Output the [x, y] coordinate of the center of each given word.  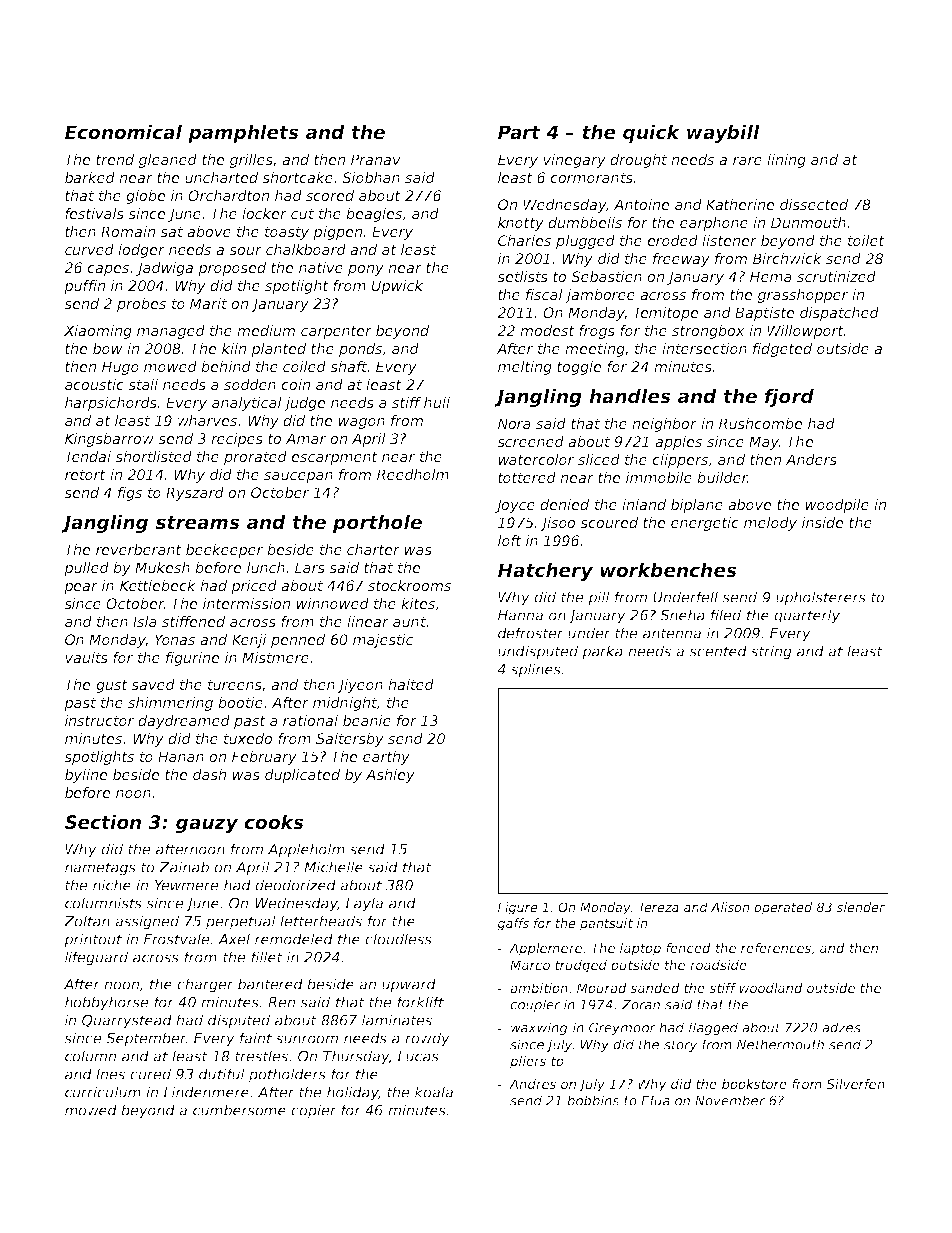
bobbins [593, 1100]
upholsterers [821, 598]
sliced [599, 459]
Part [519, 132]
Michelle [333, 867]
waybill [723, 134]
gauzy [207, 825]
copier [314, 1111]
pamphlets [243, 134]
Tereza [658, 907]
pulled [86, 569]
